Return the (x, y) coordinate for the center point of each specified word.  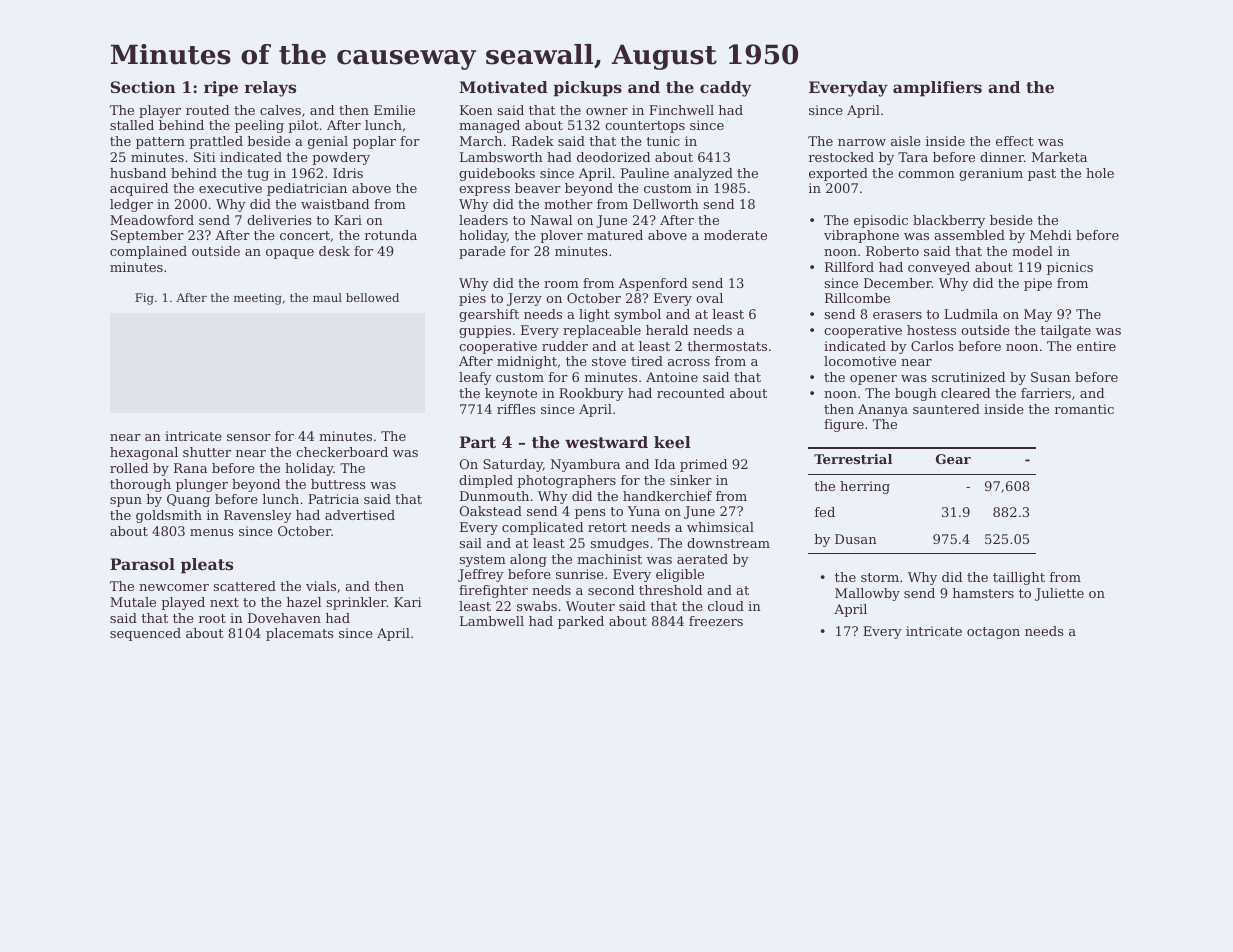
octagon (993, 633)
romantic (1084, 409)
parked (581, 622)
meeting (258, 299)
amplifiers (937, 89)
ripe (221, 89)
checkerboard (342, 452)
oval (709, 298)
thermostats (727, 346)
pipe (1038, 284)
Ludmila (971, 314)
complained (148, 252)
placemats (300, 634)
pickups (587, 89)
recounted (691, 393)
